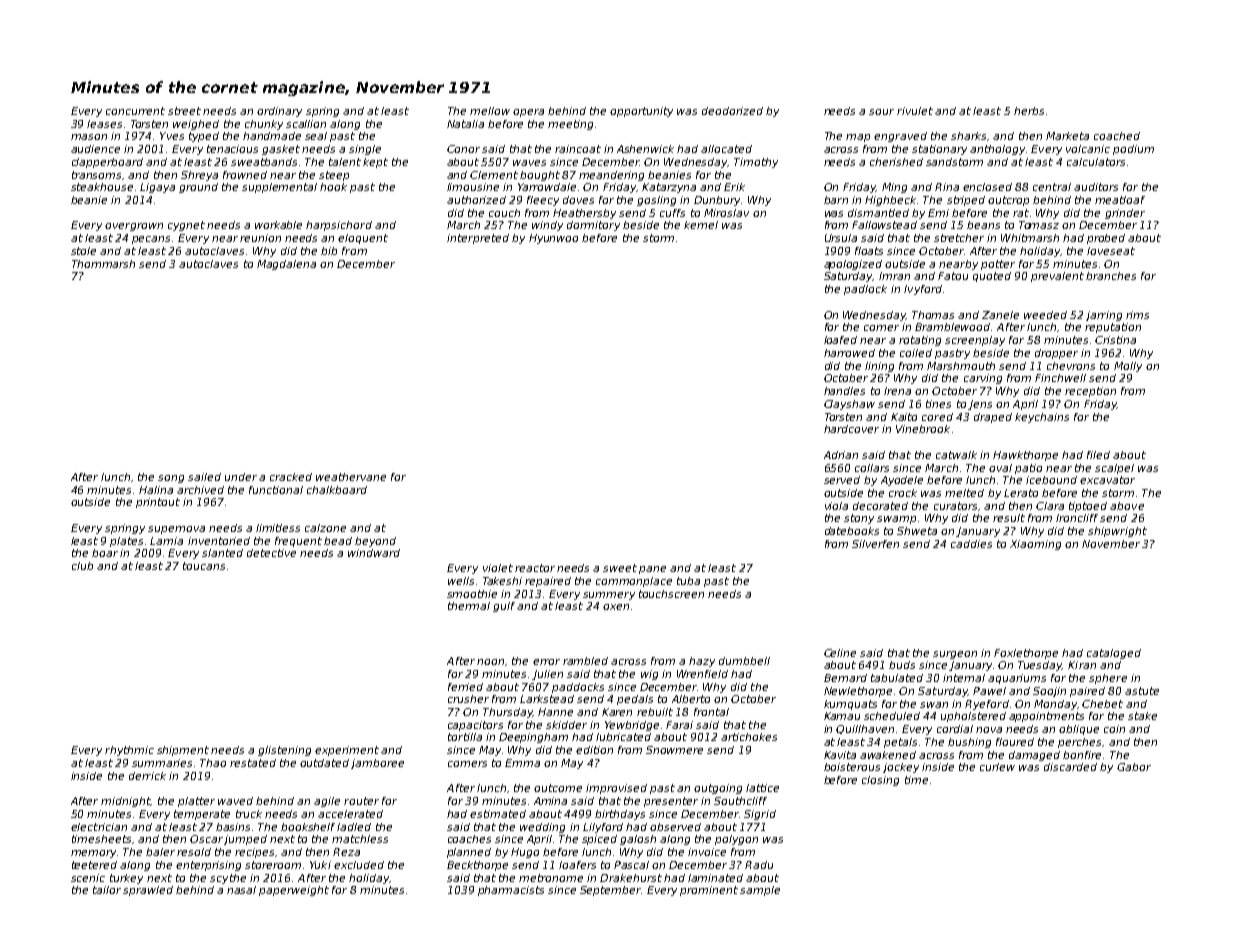  Describe the element at coordinates (553, 239) in the screenshot. I see `Hyunwoo` at that location.
